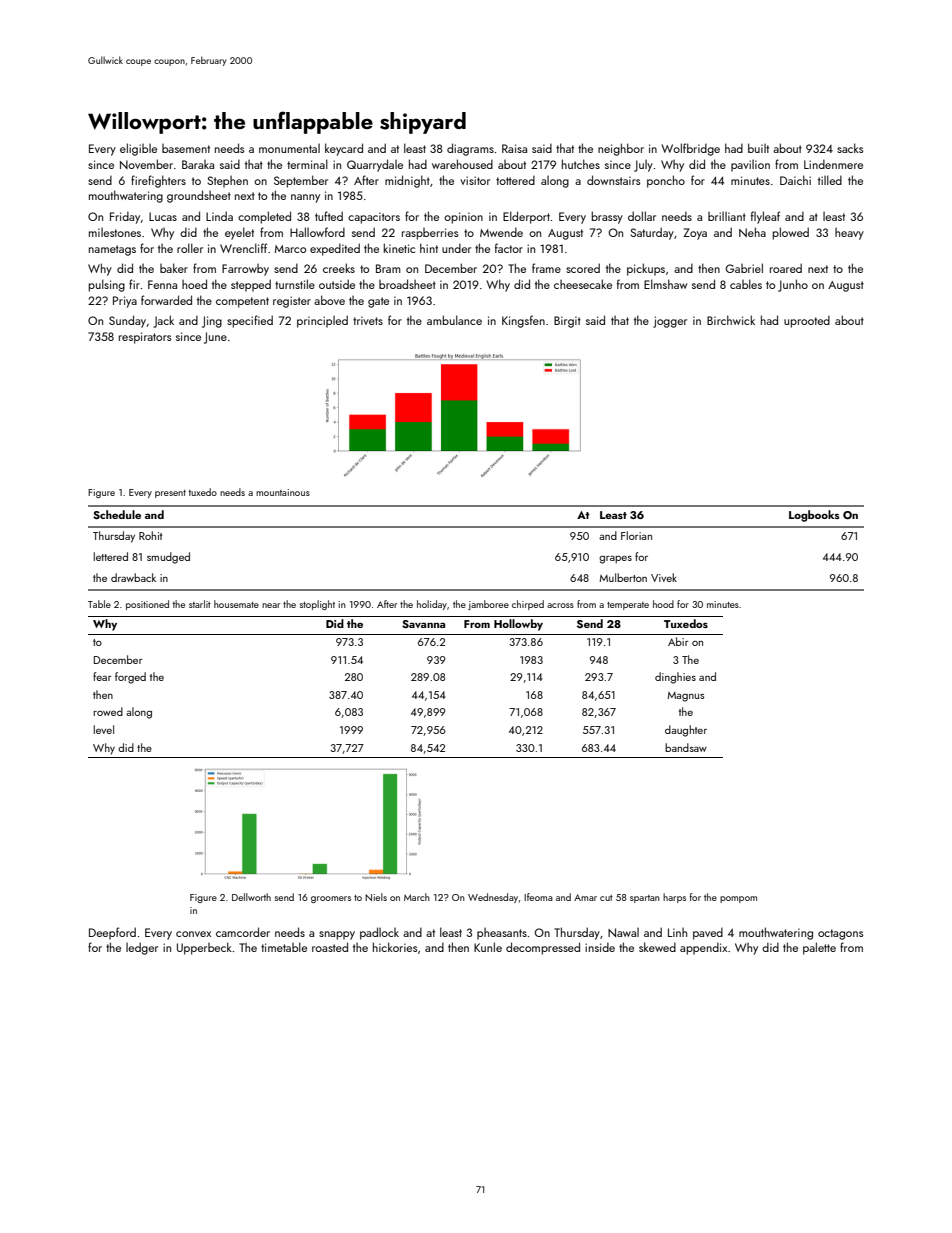 The height and width of the document is (1233, 952). Describe the element at coordinates (686, 731) in the document. I see `daughter` at that location.
